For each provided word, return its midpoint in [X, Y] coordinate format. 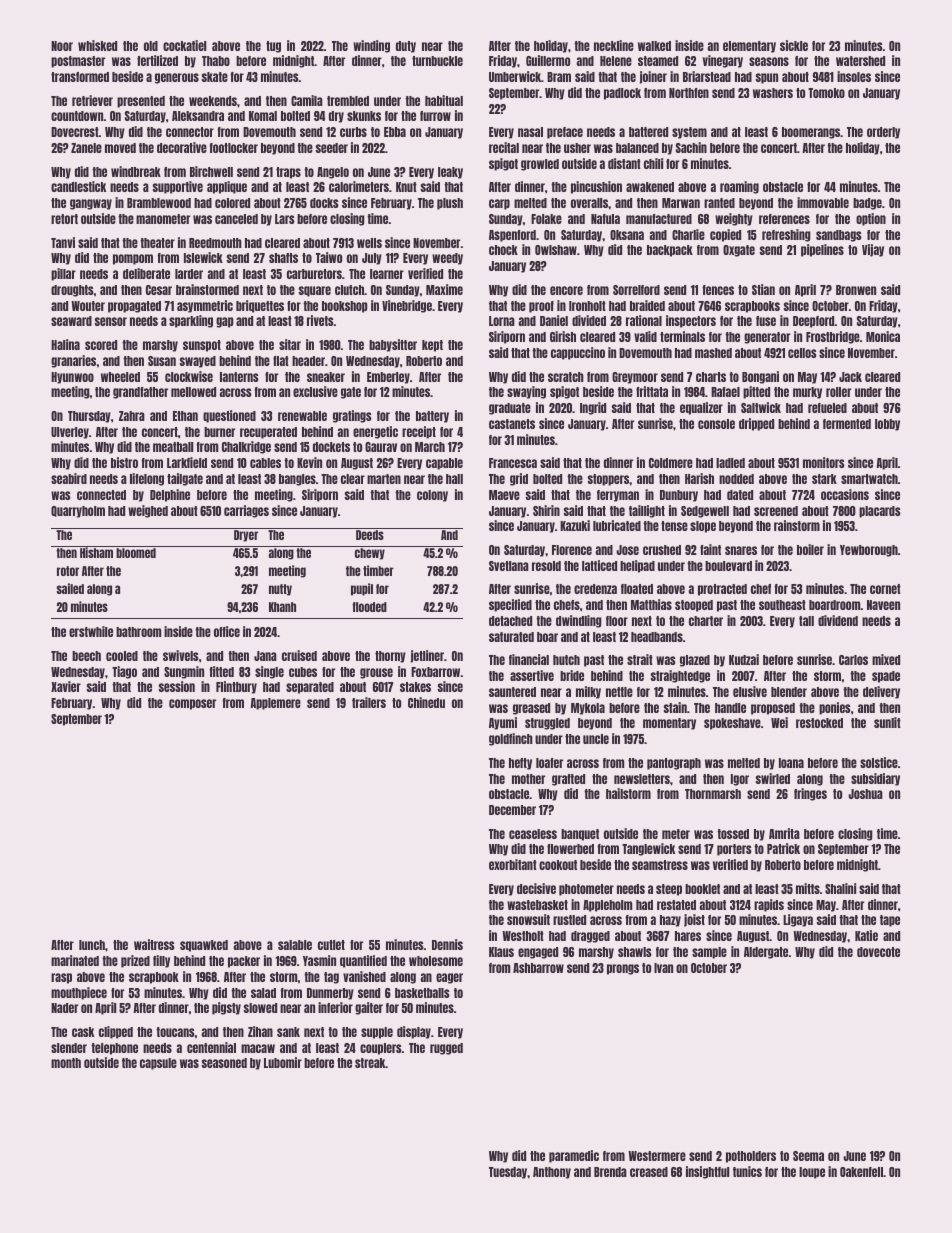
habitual [444, 100]
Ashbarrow [538, 968]
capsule [158, 1064]
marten [384, 479]
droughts [72, 291]
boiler [810, 549]
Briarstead [707, 76]
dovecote [878, 952]
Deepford [814, 322]
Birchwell [211, 171]
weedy [447, 259]
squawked [204, 946]
